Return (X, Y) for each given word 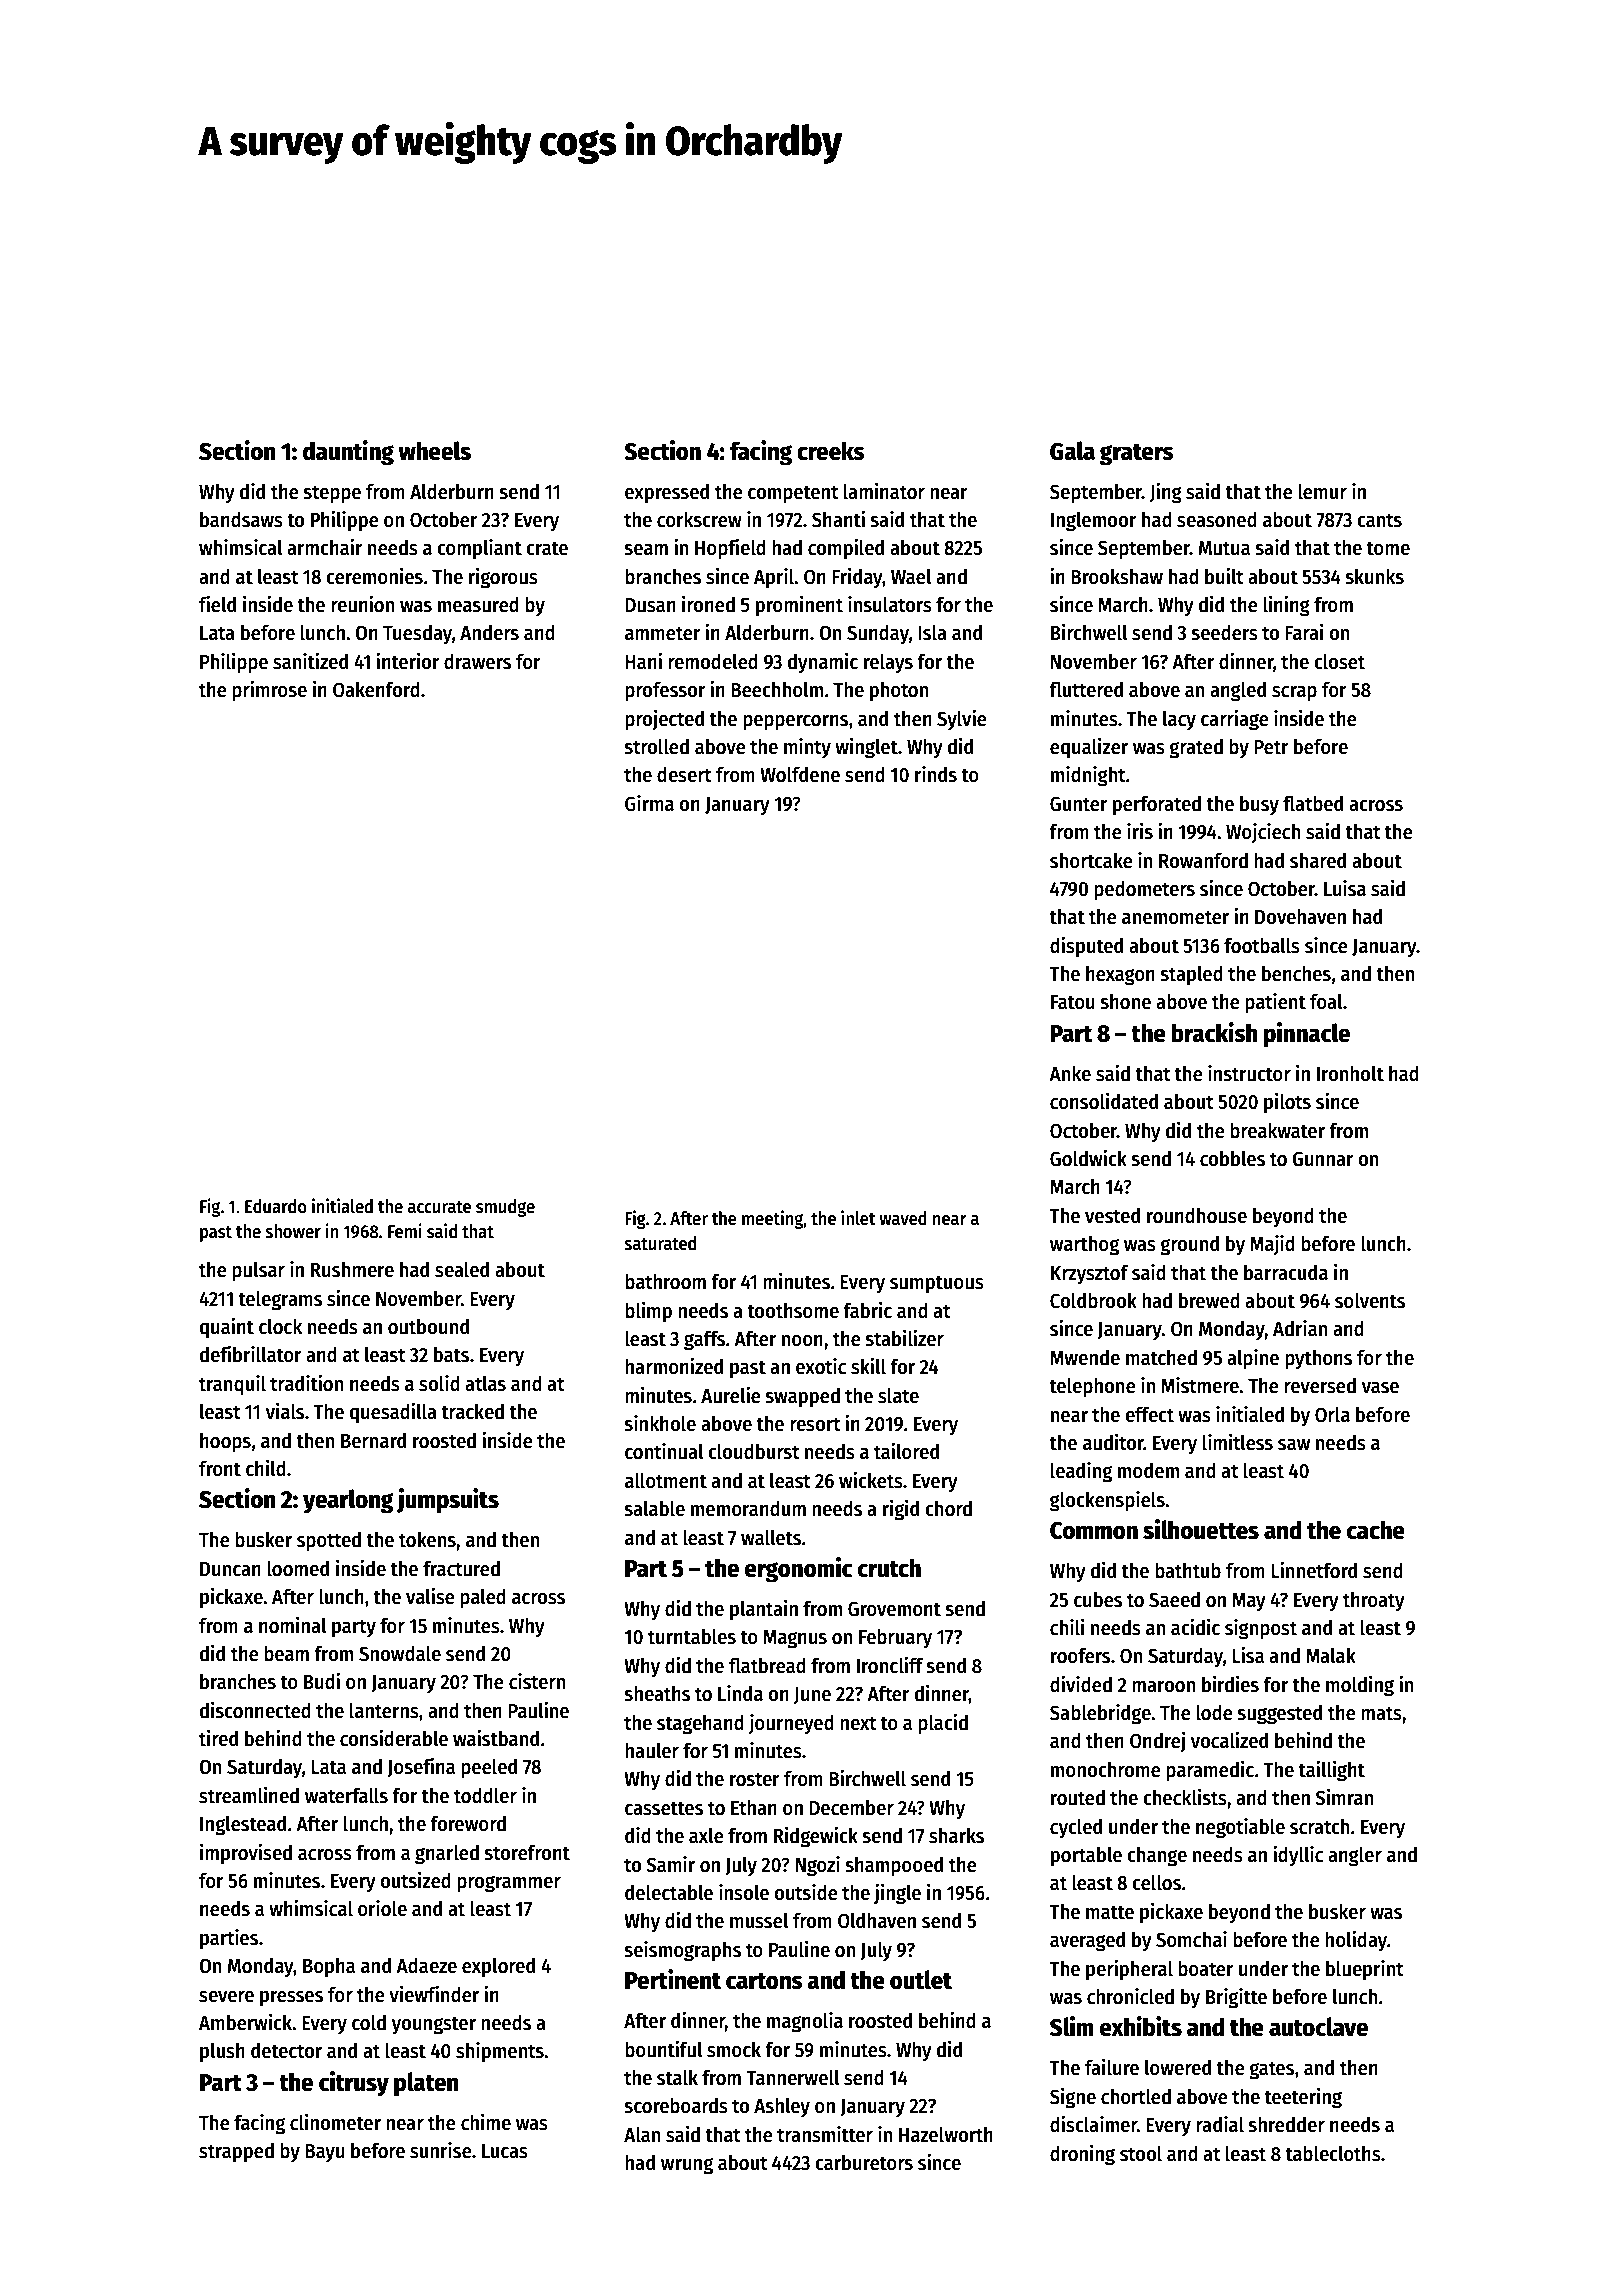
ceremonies (374, 576)
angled (1238, 691)
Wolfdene (800, 774)
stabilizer (904, 1338)
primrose (269, 691)
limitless (1238, 1442)
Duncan (230, 1569)
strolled (656, 746)
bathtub (1188, 1570)
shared (1318, 860)
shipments (500, 2052)
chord (948, 1508)
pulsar (258, 1272)
